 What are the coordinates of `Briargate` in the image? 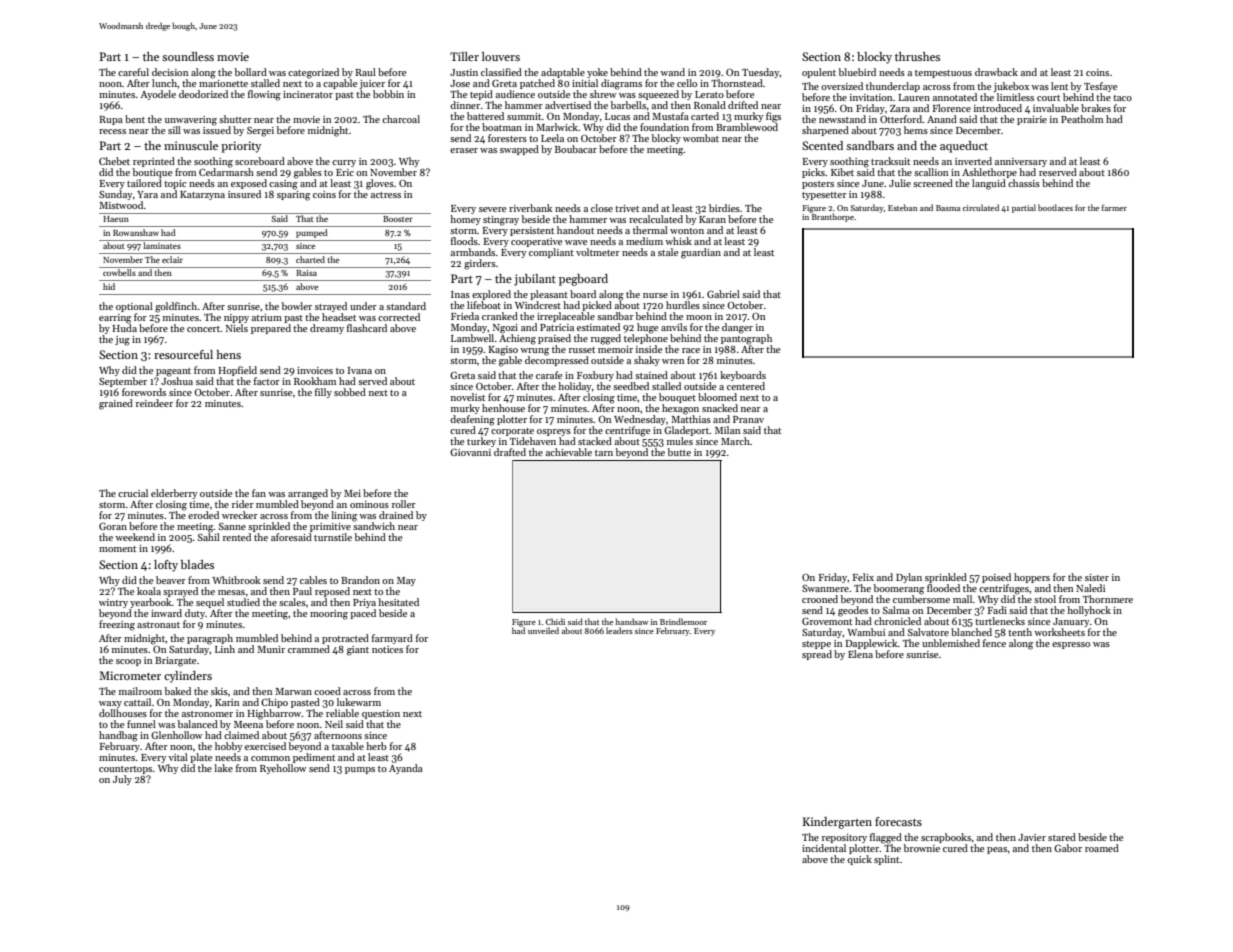 It's located at (175, 662).
